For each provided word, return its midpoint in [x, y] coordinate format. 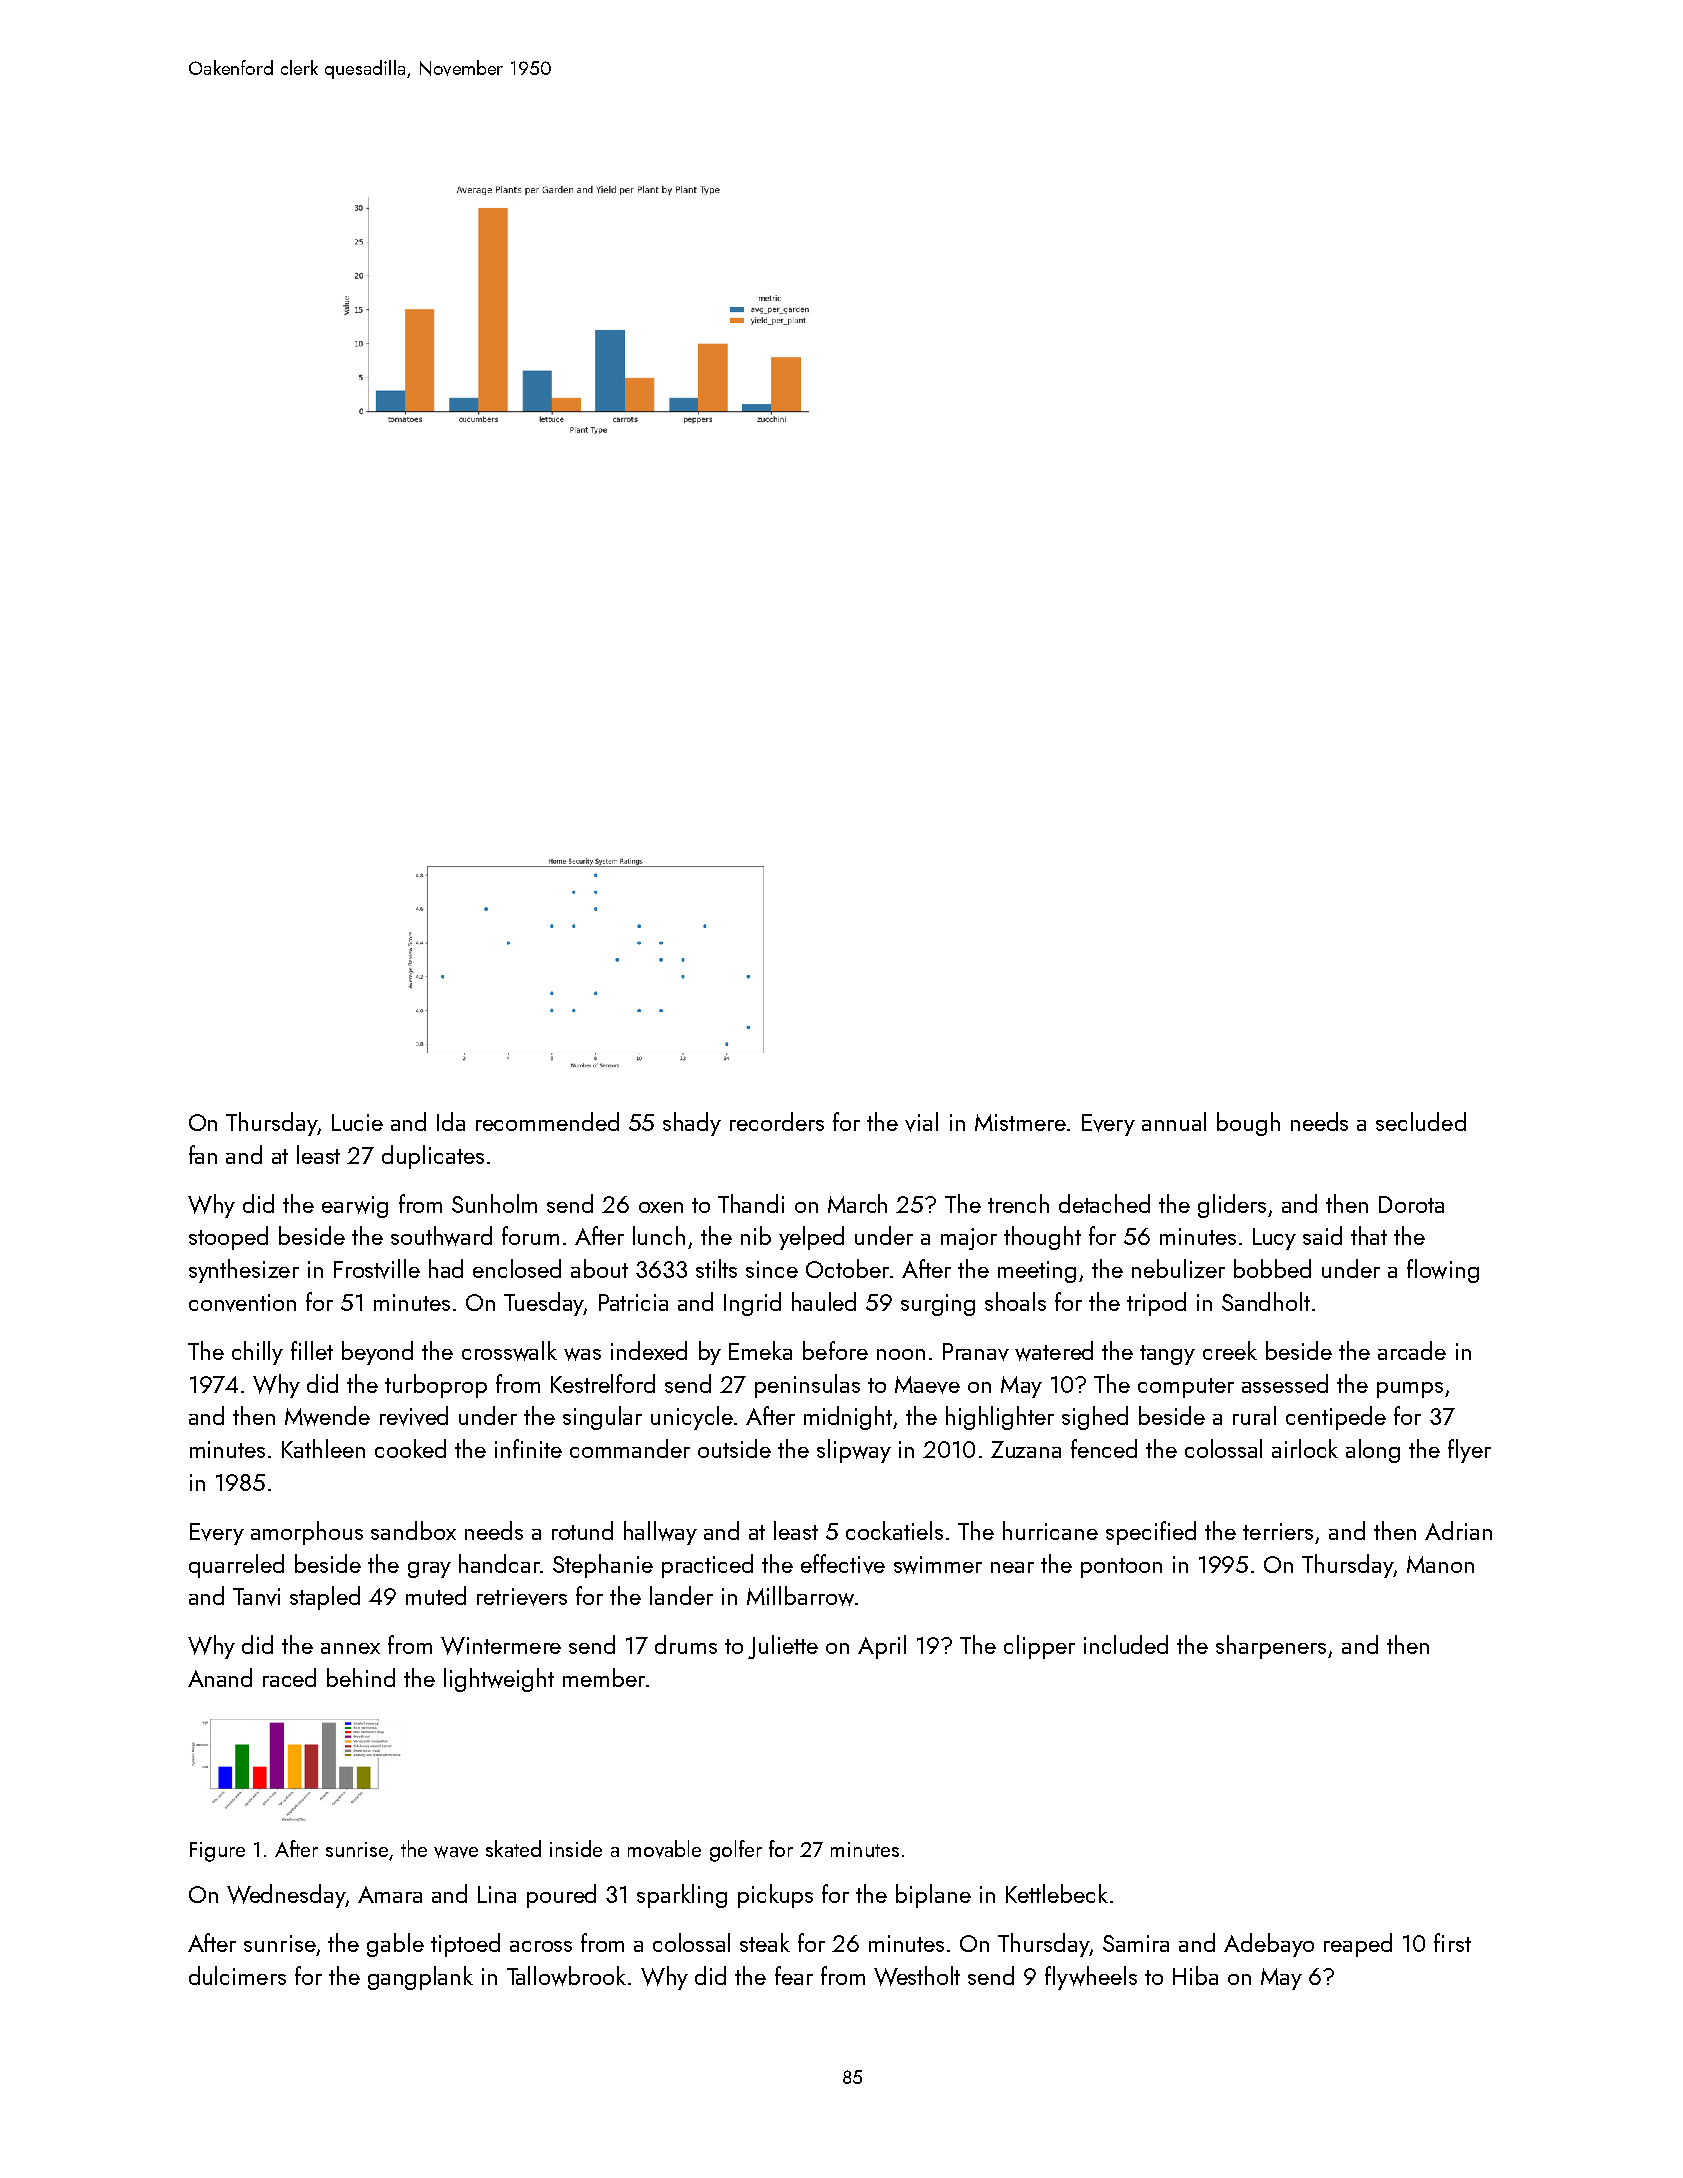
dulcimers [237, 1975]
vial [921, 1122]
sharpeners [1271, 1647]
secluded [1421, 1121]
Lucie [357, 1122]
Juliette [783, 1647]
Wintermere [501, 1646]
